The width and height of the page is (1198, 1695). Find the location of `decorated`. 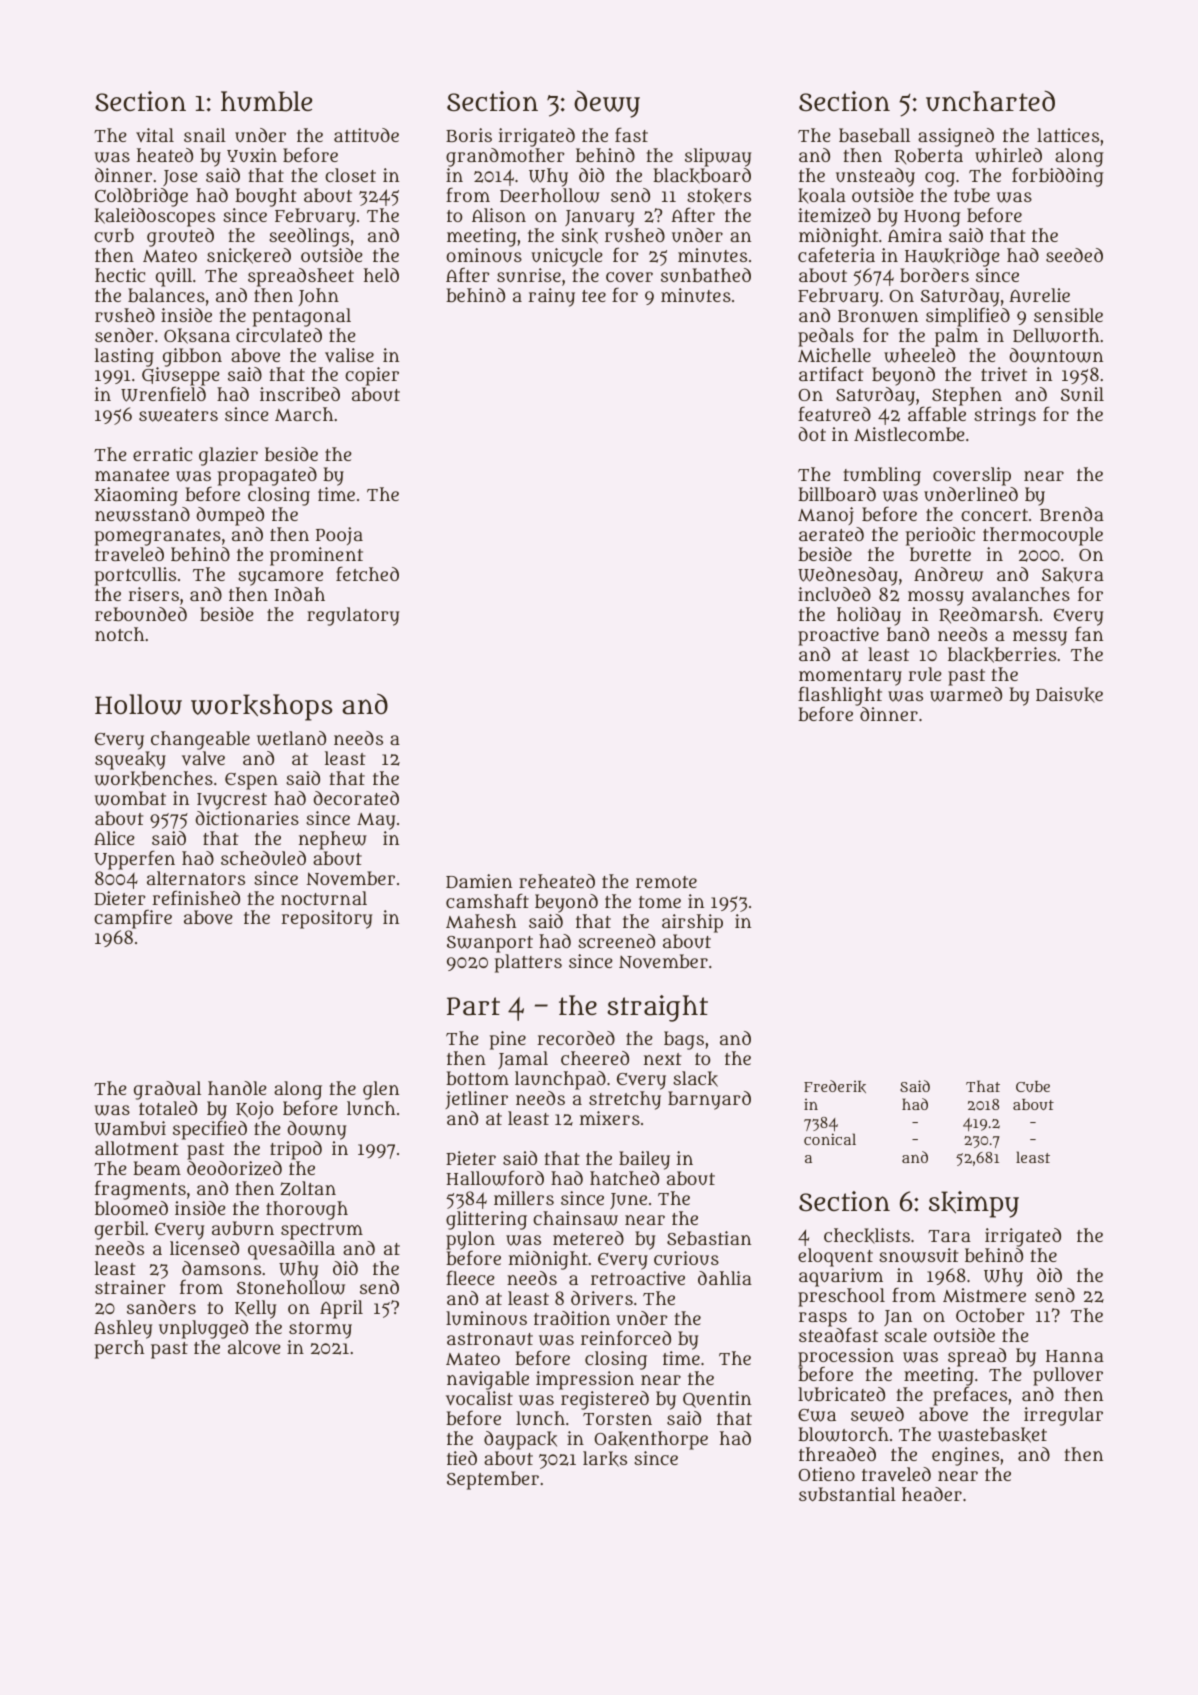

decorated is located at coordinates (356, 798).
